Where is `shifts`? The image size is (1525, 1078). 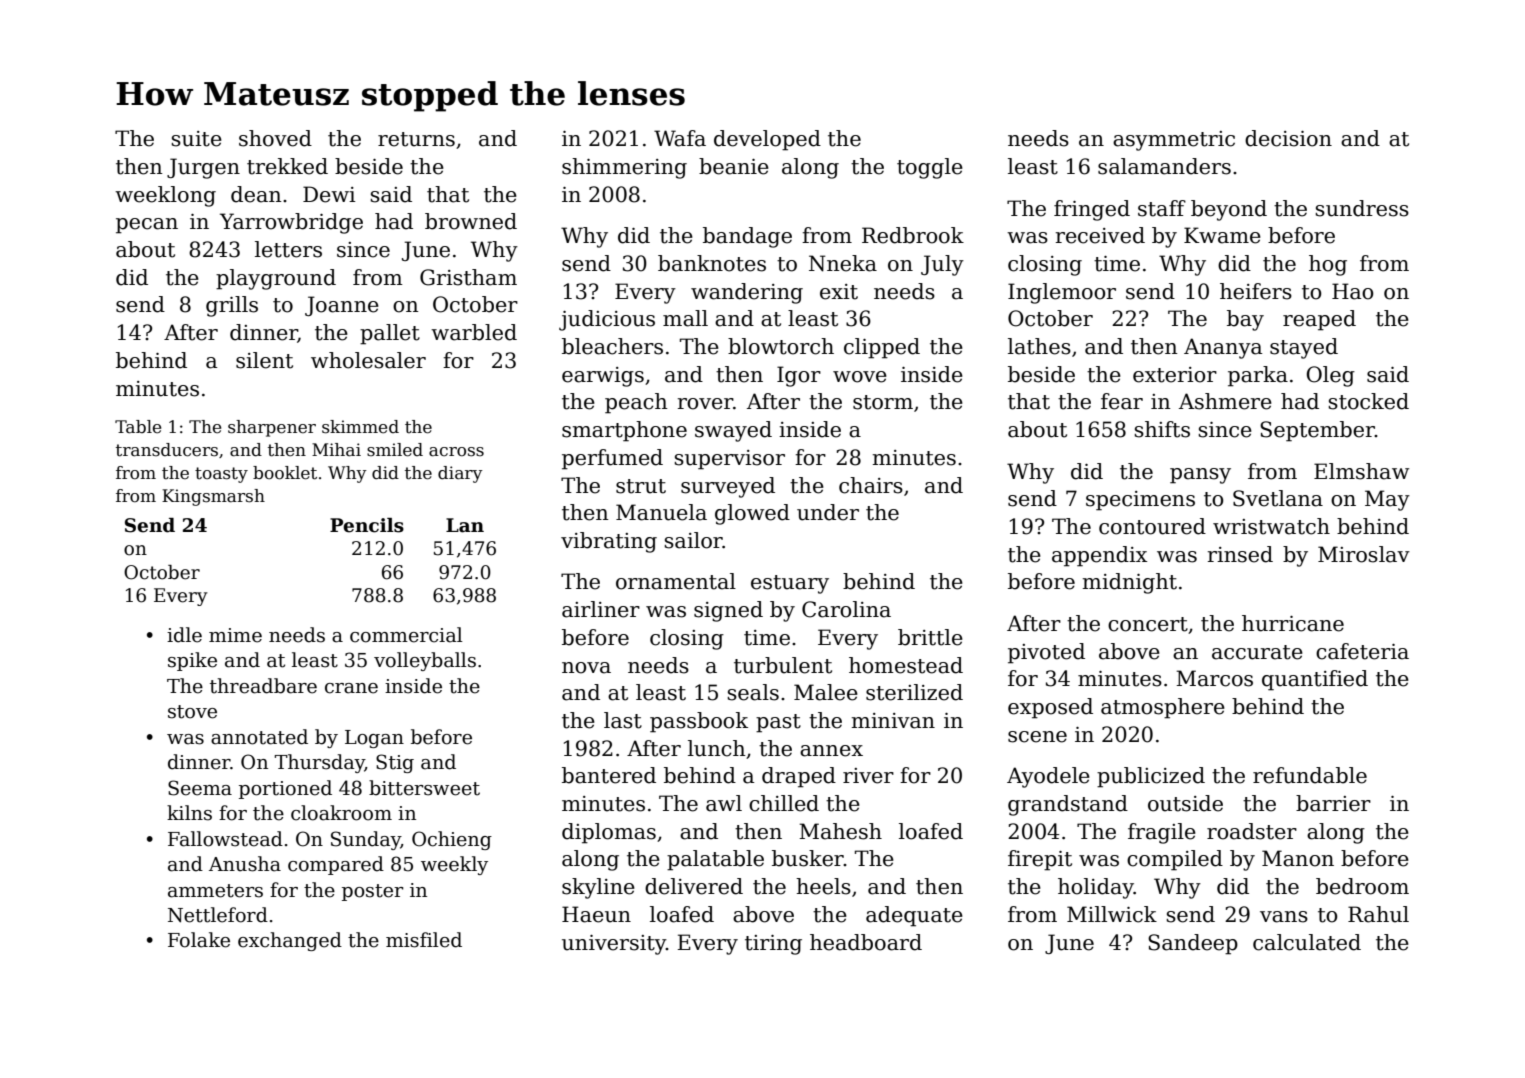
shifts is located at coordinates (1162, 429).
